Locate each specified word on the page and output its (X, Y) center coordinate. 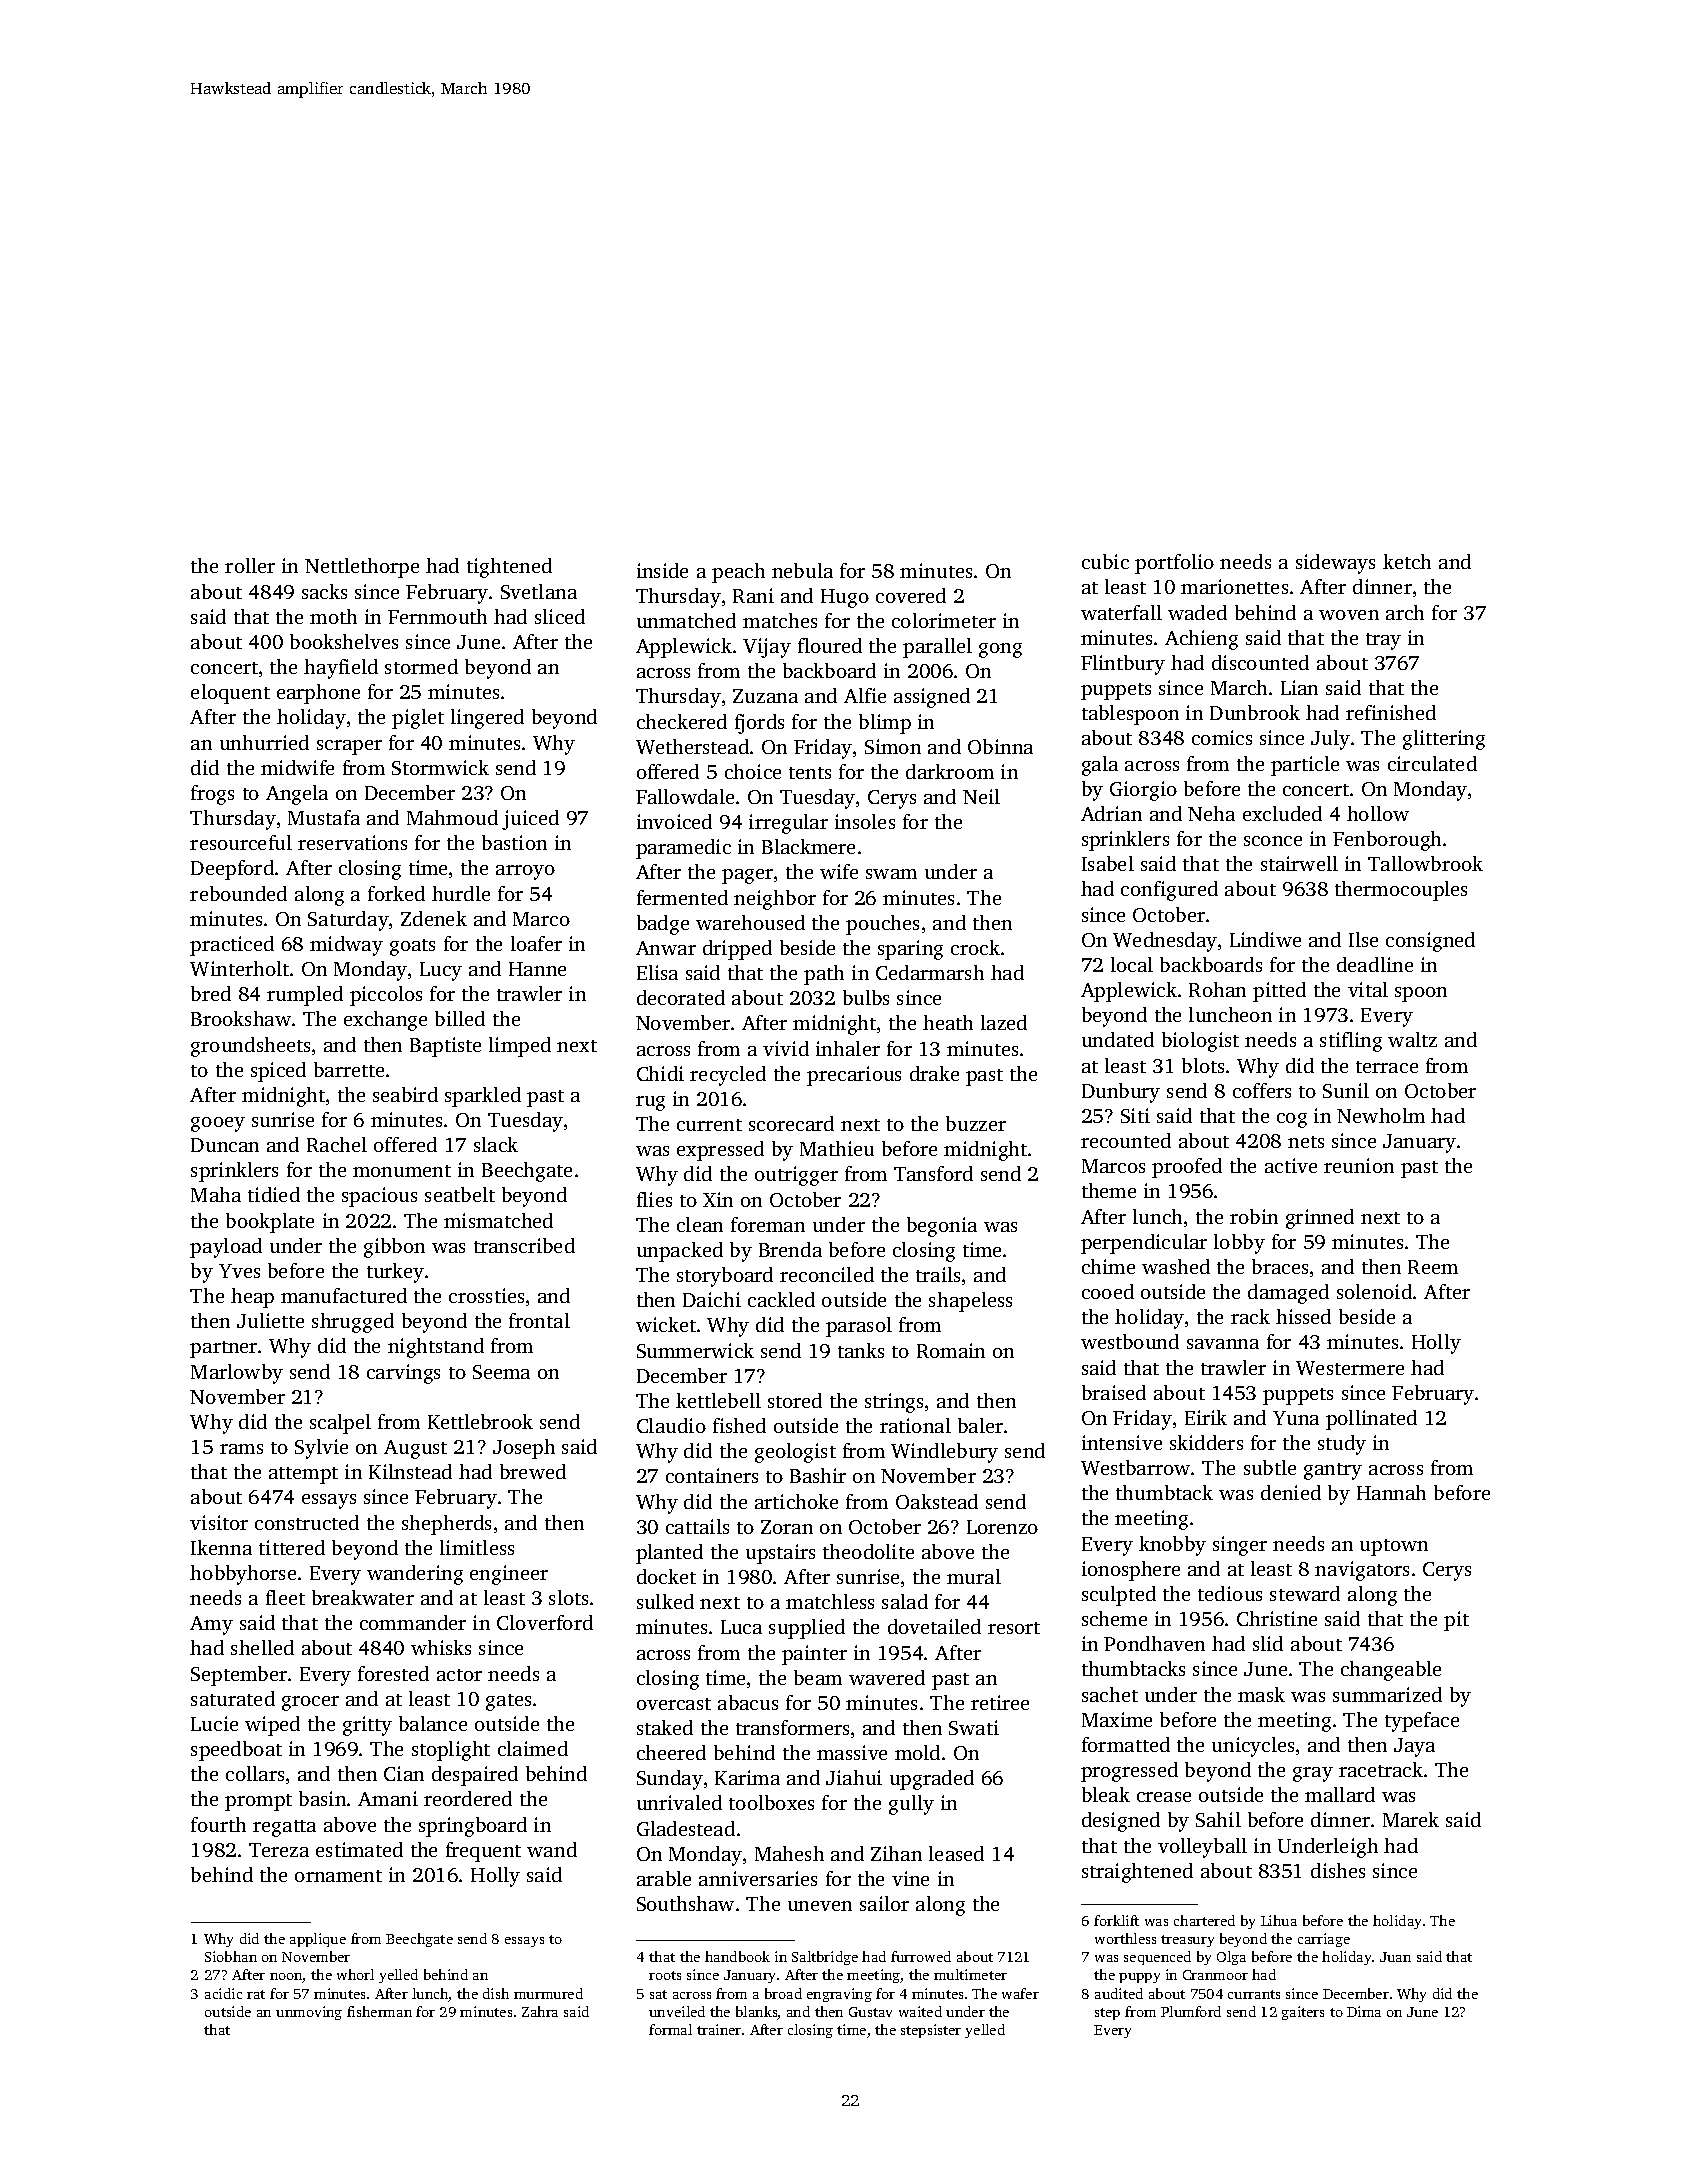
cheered (671, 1752)
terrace (1387, 1067)
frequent (483, 1852)
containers (712, 1475)
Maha (216, 1194)
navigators (1362, 1571)
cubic (1105, 561)
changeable (1391, 1671)
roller (250, 565)
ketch (1407, 561)
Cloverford (545, 1622)
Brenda (790, 1249)
